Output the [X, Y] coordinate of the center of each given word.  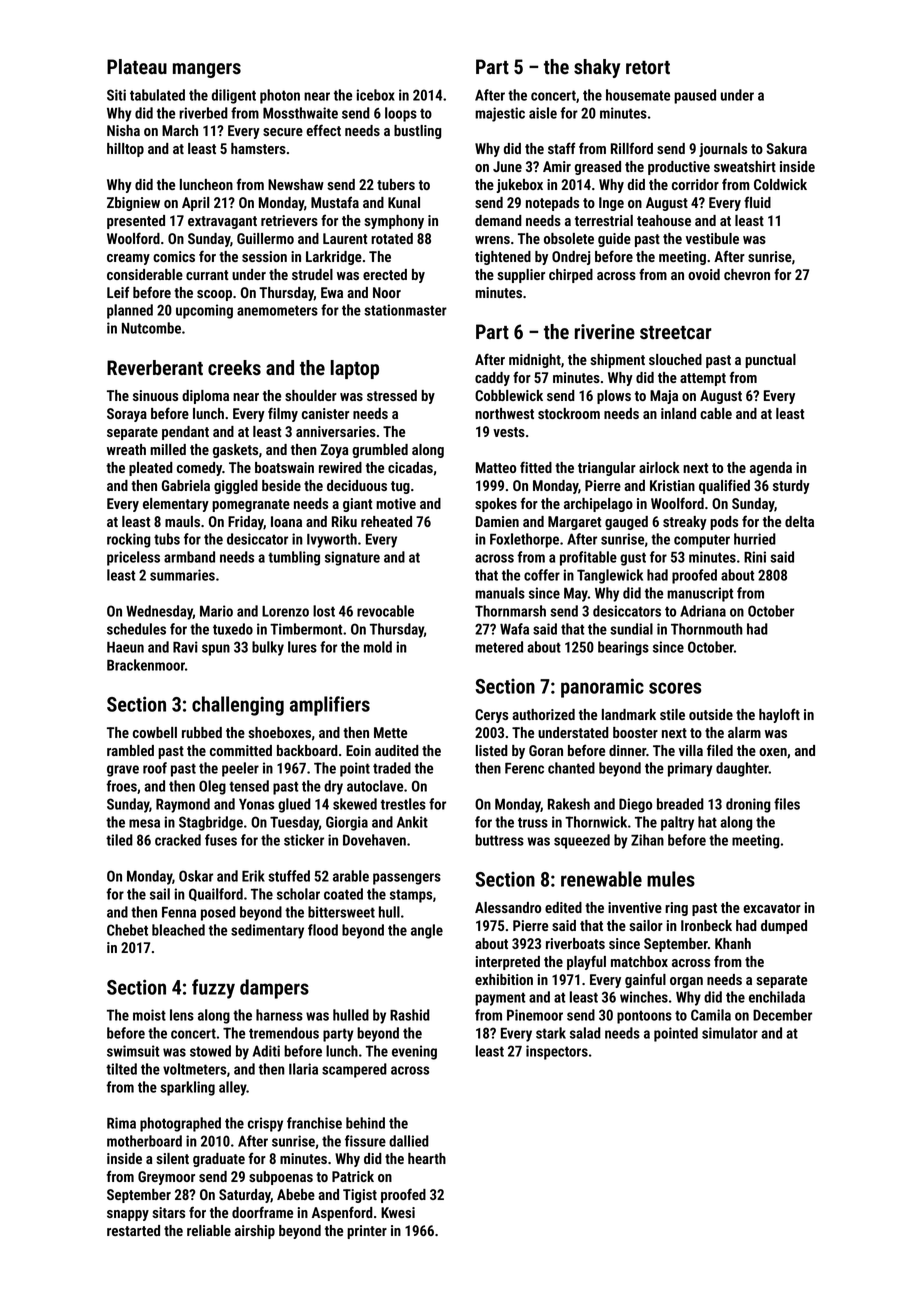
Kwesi [398, 1212]
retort [648, 68]
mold [378, 647]
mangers [207, 70]
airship [255, 1232]
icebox [376, 95]
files [787, 804]
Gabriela [186, 485]
